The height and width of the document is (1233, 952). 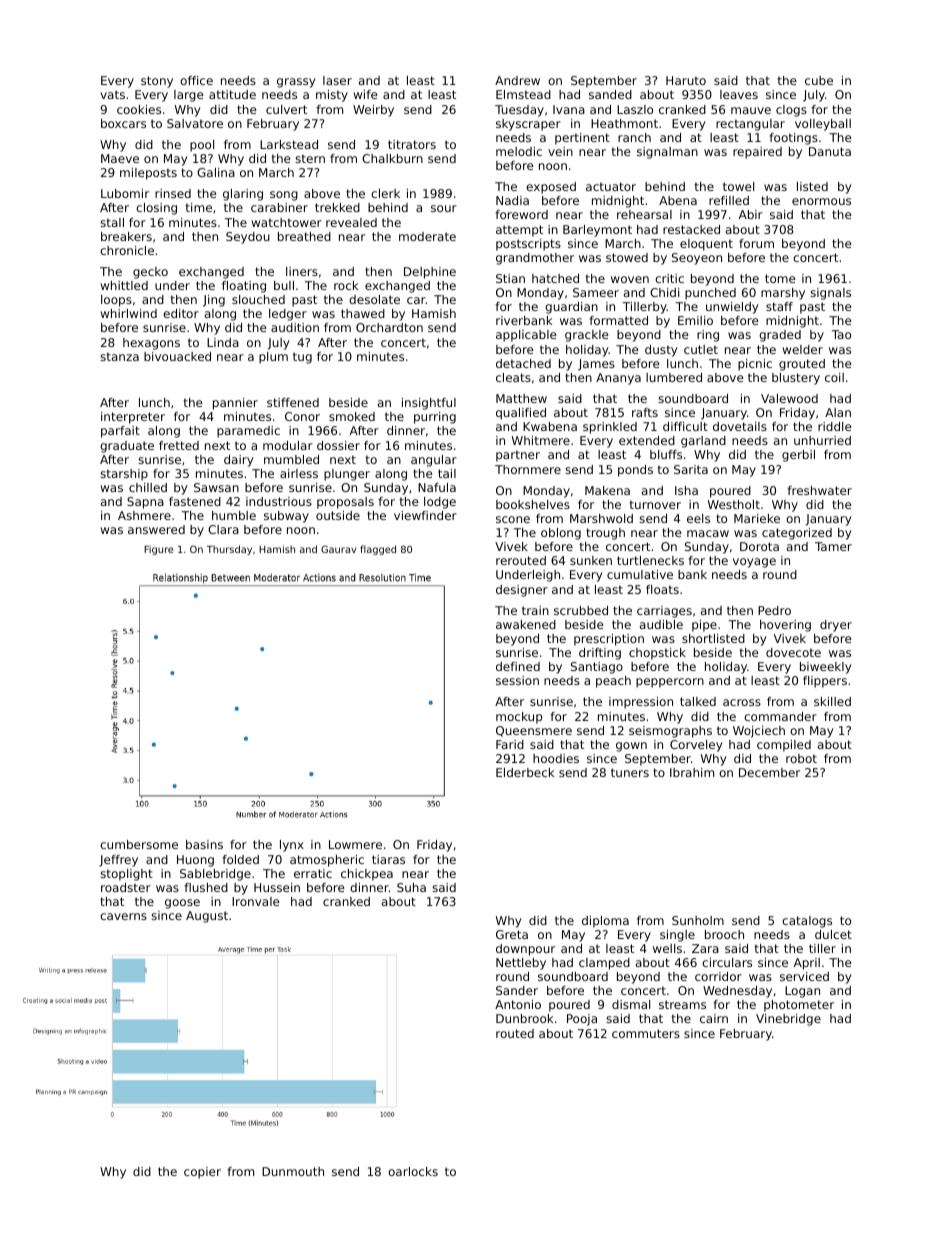 What do you see at coordinates (216, 487) in the document?
I see `Sawsan` at bounding box center [216, 487].
